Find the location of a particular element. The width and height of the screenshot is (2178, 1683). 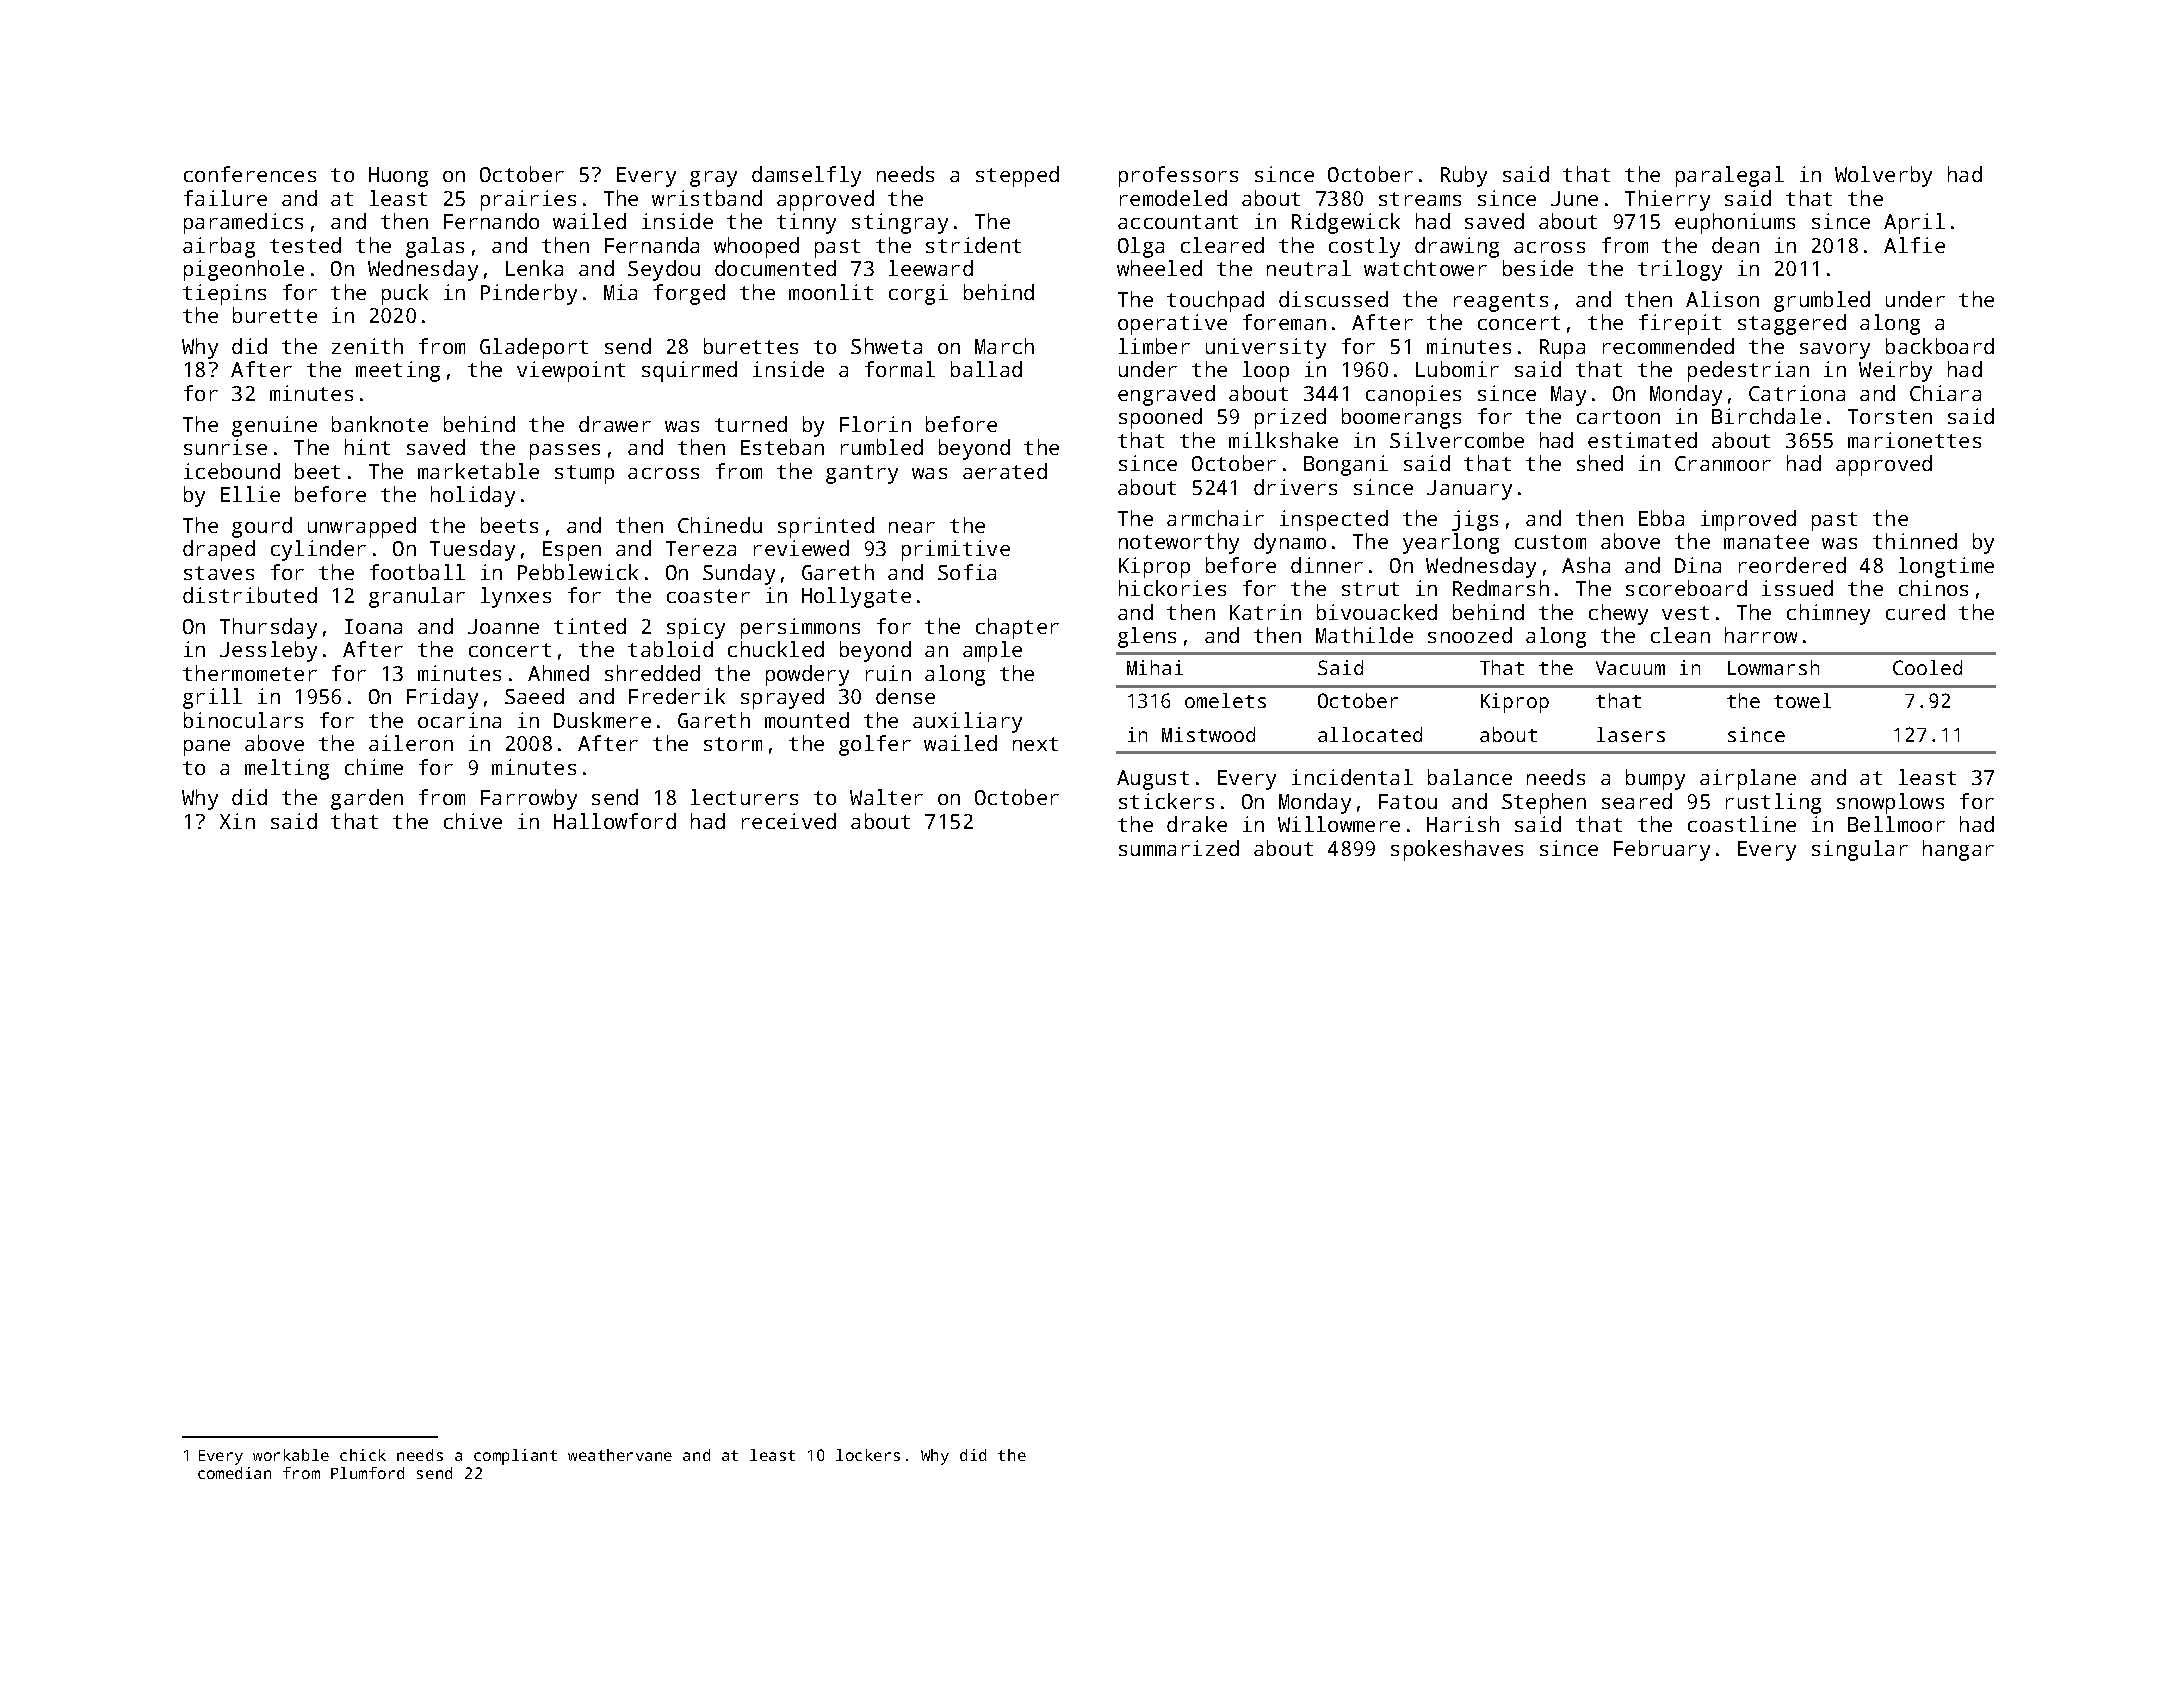

Xin is located at coordinates (237, 821).
